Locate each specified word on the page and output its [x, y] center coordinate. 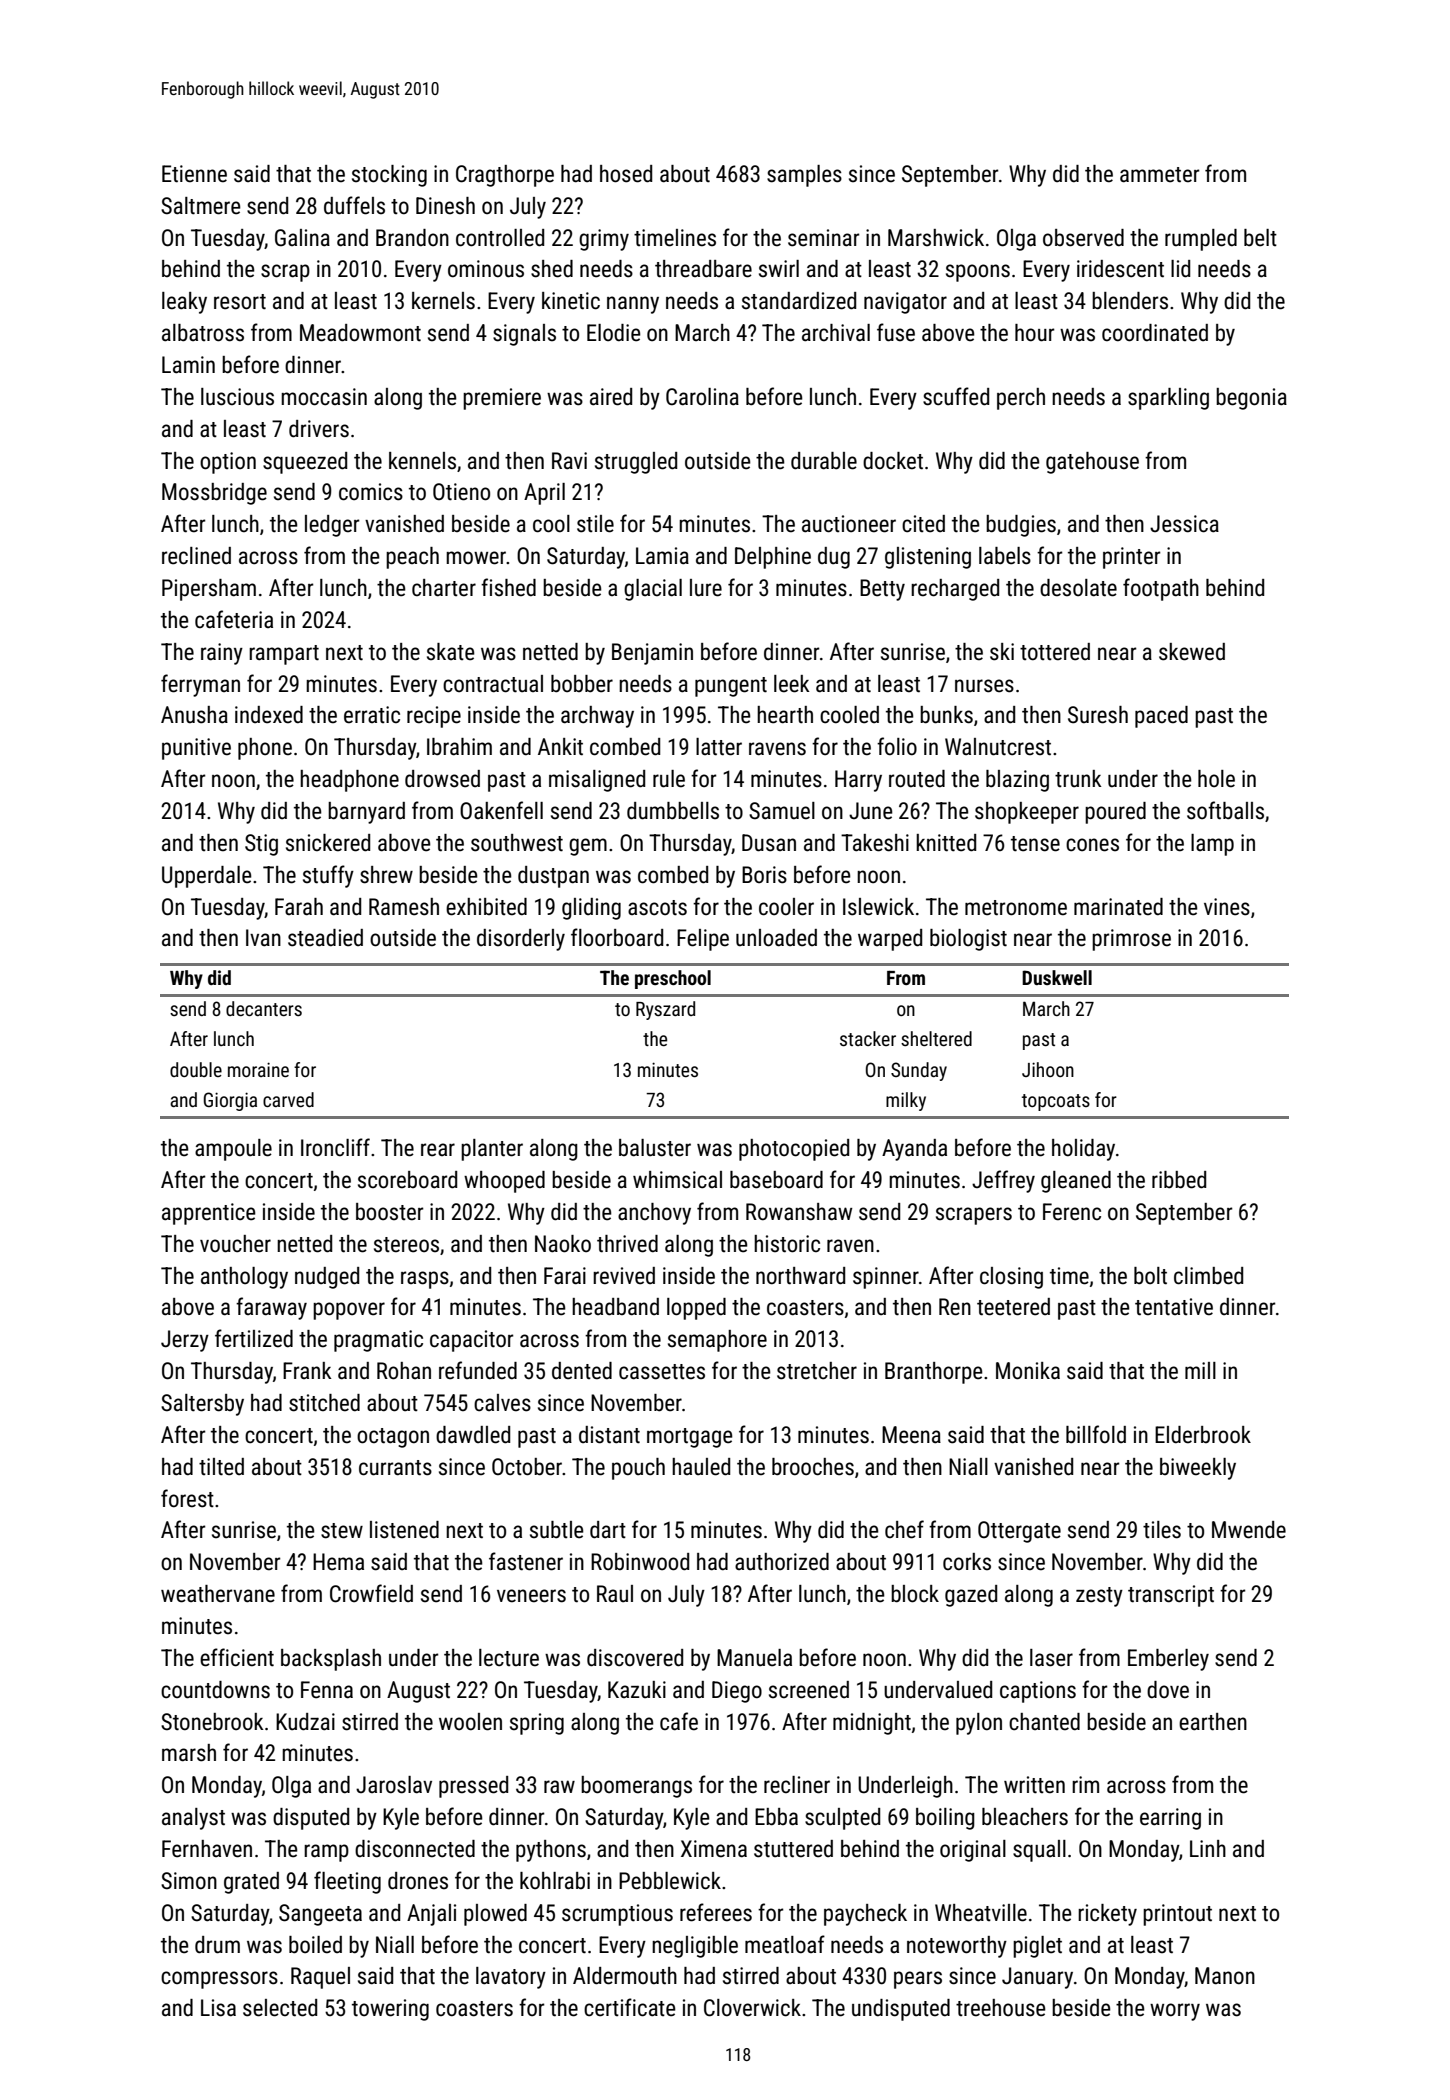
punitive [196, 749]
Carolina [702, 397]
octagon [393, 1438]
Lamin [188, 365]
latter [719, 747]
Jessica [1184, 524]
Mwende [1249, 1530]
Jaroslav [394, 1785]
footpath [1161, 589]
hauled [701, 1467]
